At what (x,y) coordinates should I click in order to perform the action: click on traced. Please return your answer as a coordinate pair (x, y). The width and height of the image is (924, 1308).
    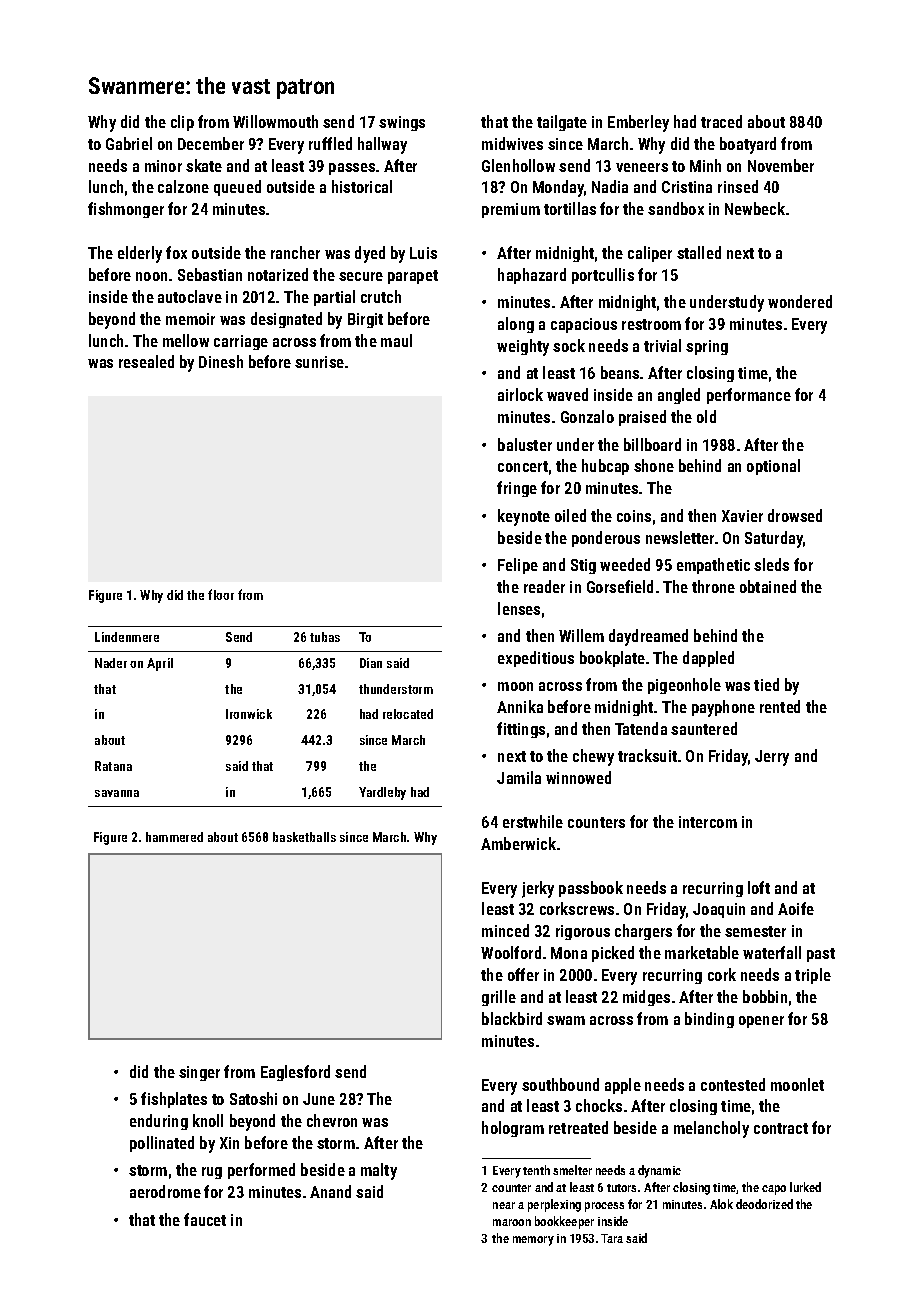
    Looking at the image, I should click on (721, 121).
